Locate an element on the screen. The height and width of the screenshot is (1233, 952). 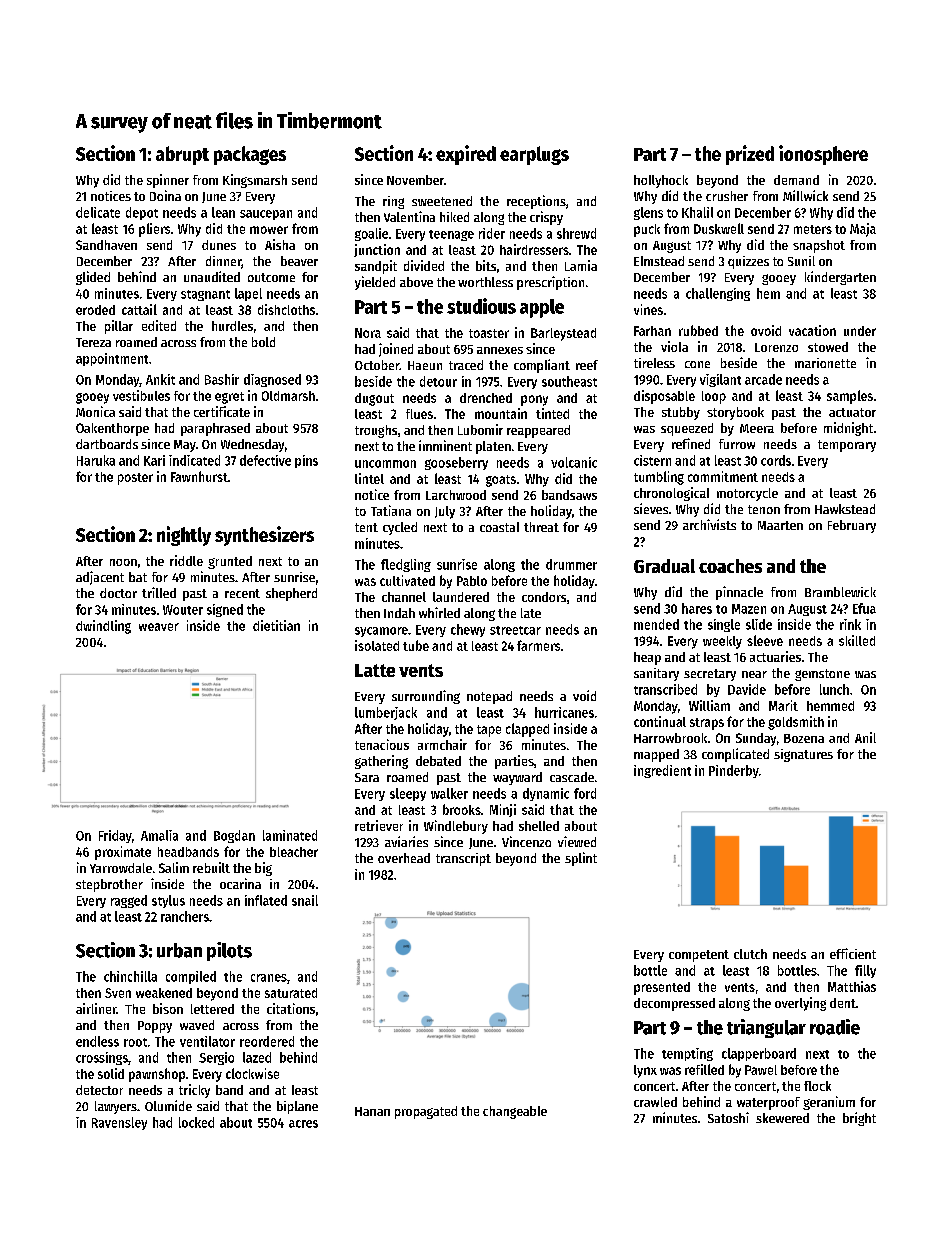
locked is located at coordinates (196, 1122).
